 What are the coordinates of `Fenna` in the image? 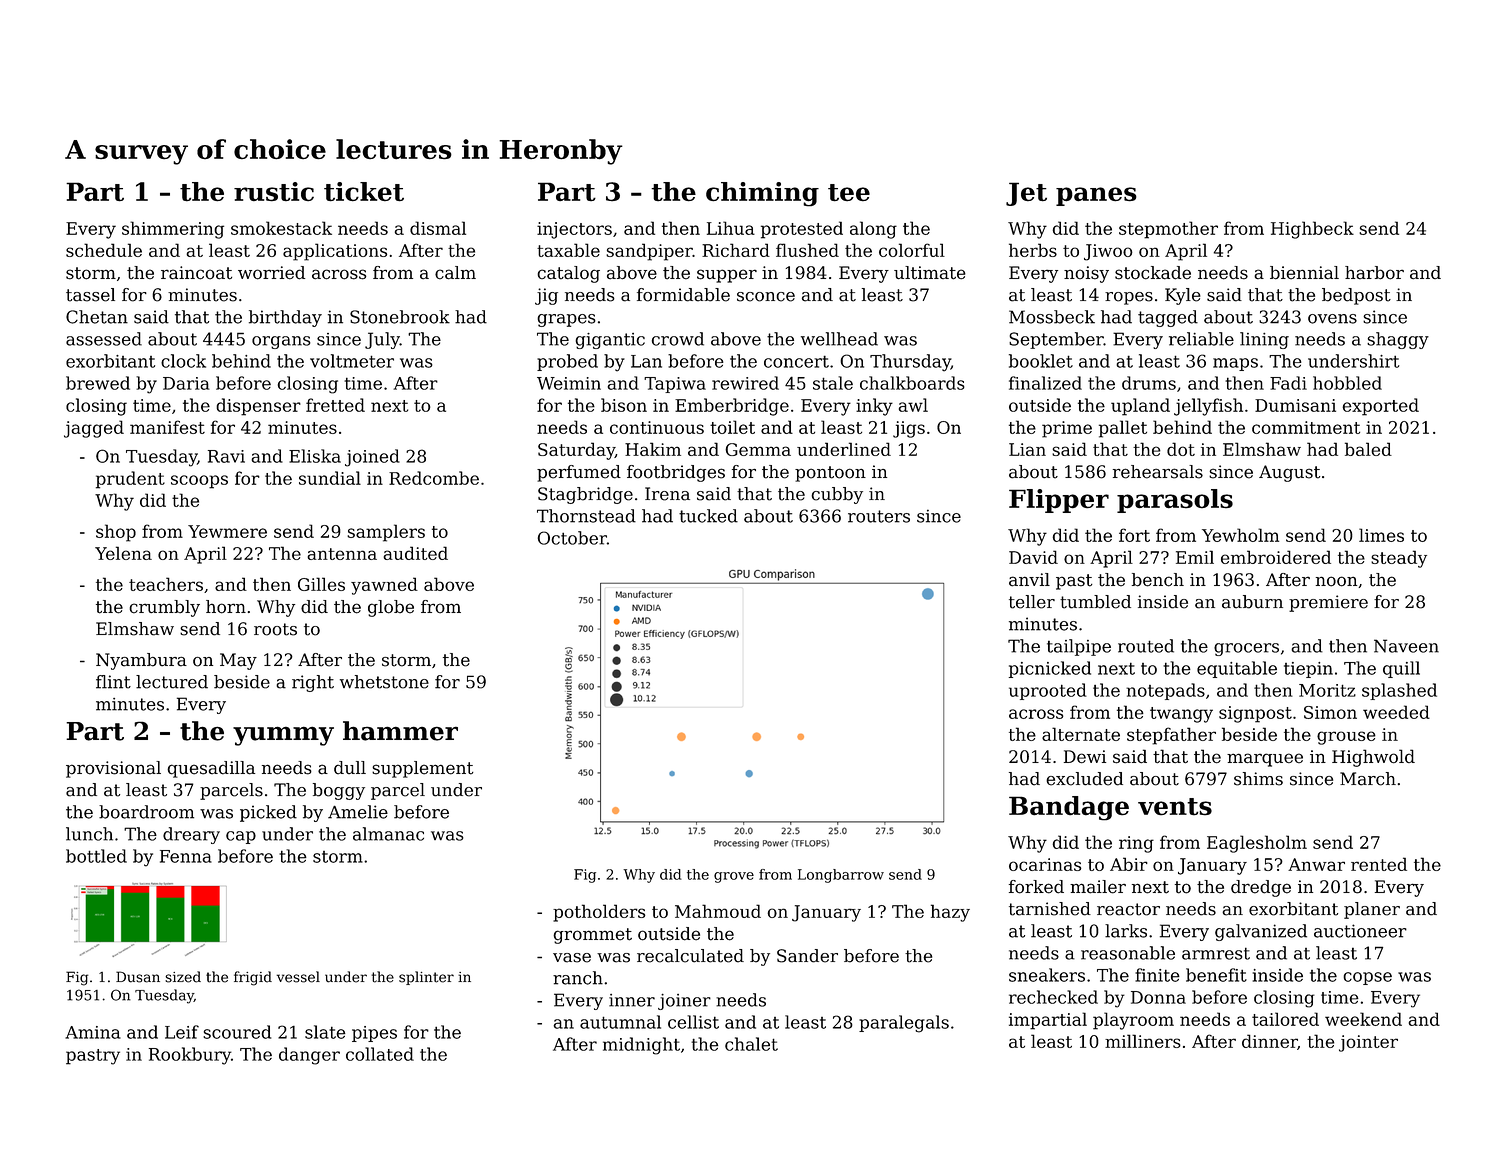 It's located at (186, 856).
